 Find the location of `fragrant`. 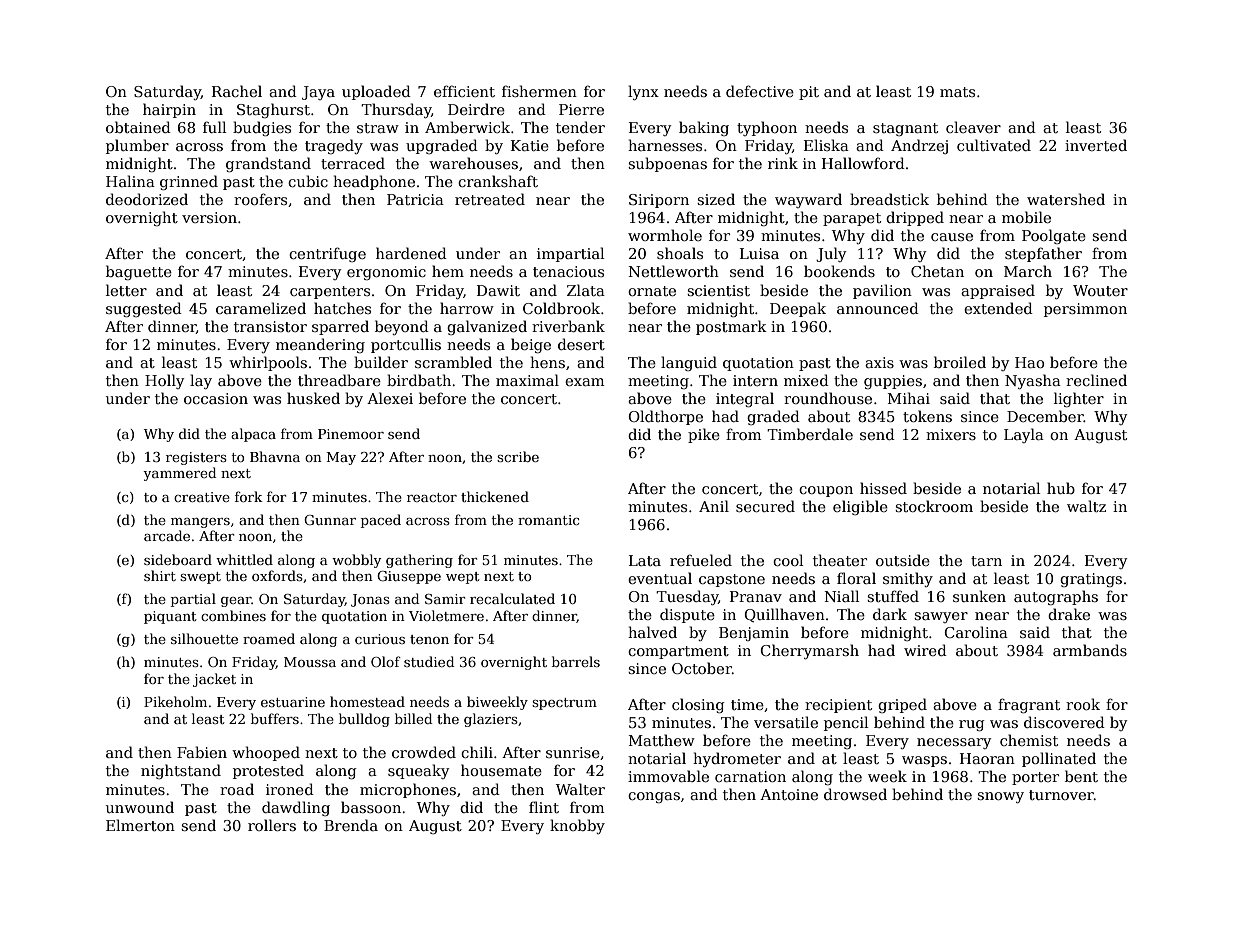

fragrant is located at coordinates (1029, 705).
